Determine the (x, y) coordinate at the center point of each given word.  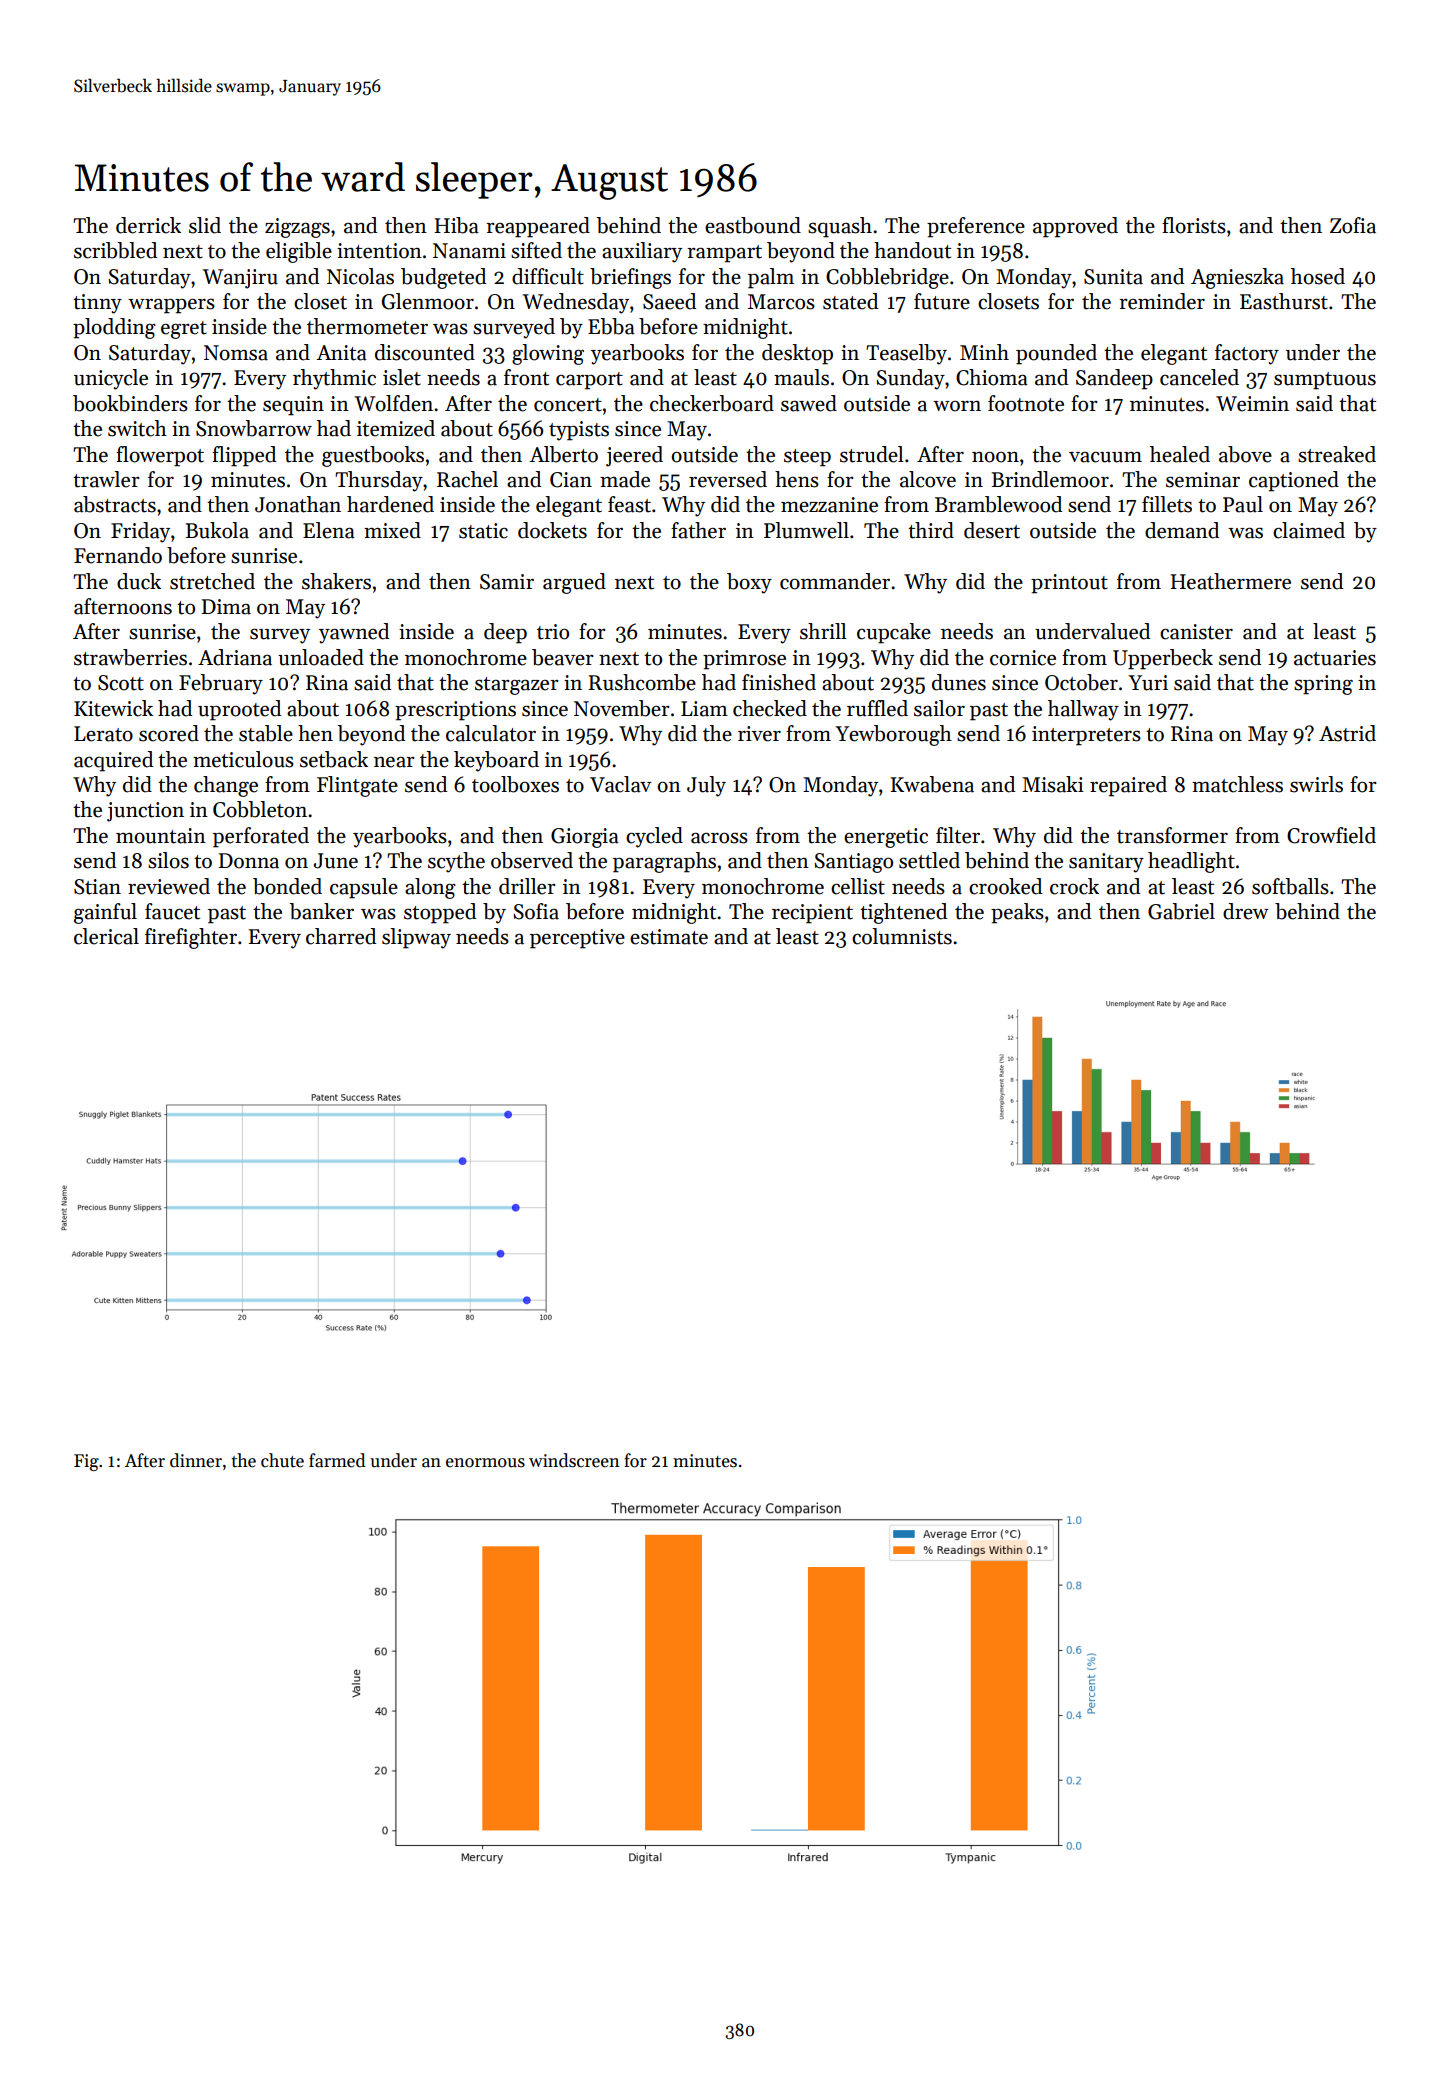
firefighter (191, 938)
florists (1194, 225)
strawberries (130, 657)
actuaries (1335, 658)
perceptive (577, 939)
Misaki (1053, 784)
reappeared (538, 227)
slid (205, 225)
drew (1246, 911)
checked (770, 708)
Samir (507, 582)
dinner (196, 1460)
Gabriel (1181, 911)
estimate (669, 937)
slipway (416, 938)
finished (779, 682)
